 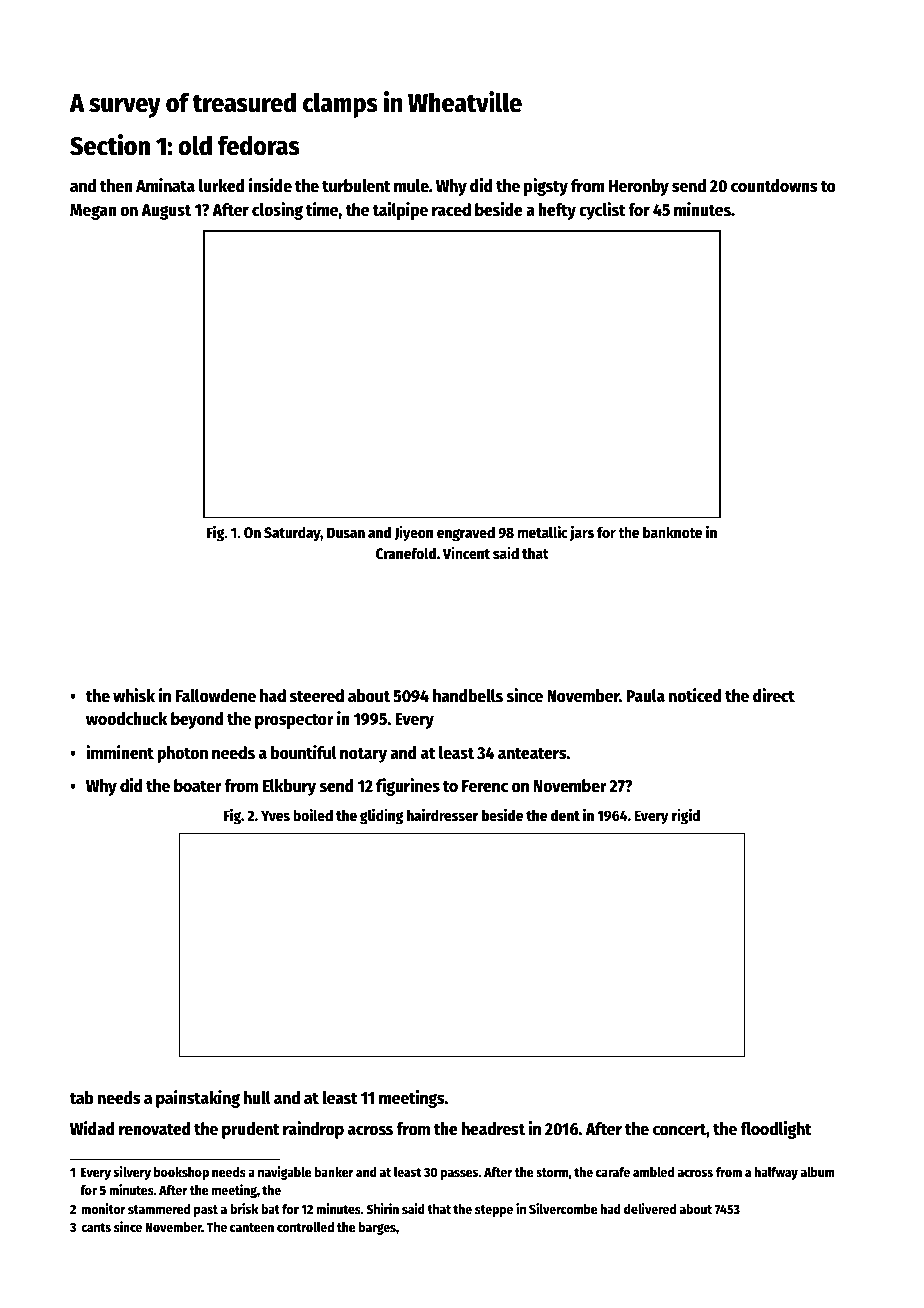 I want to click on metallic, so click(x=543, y=532).
